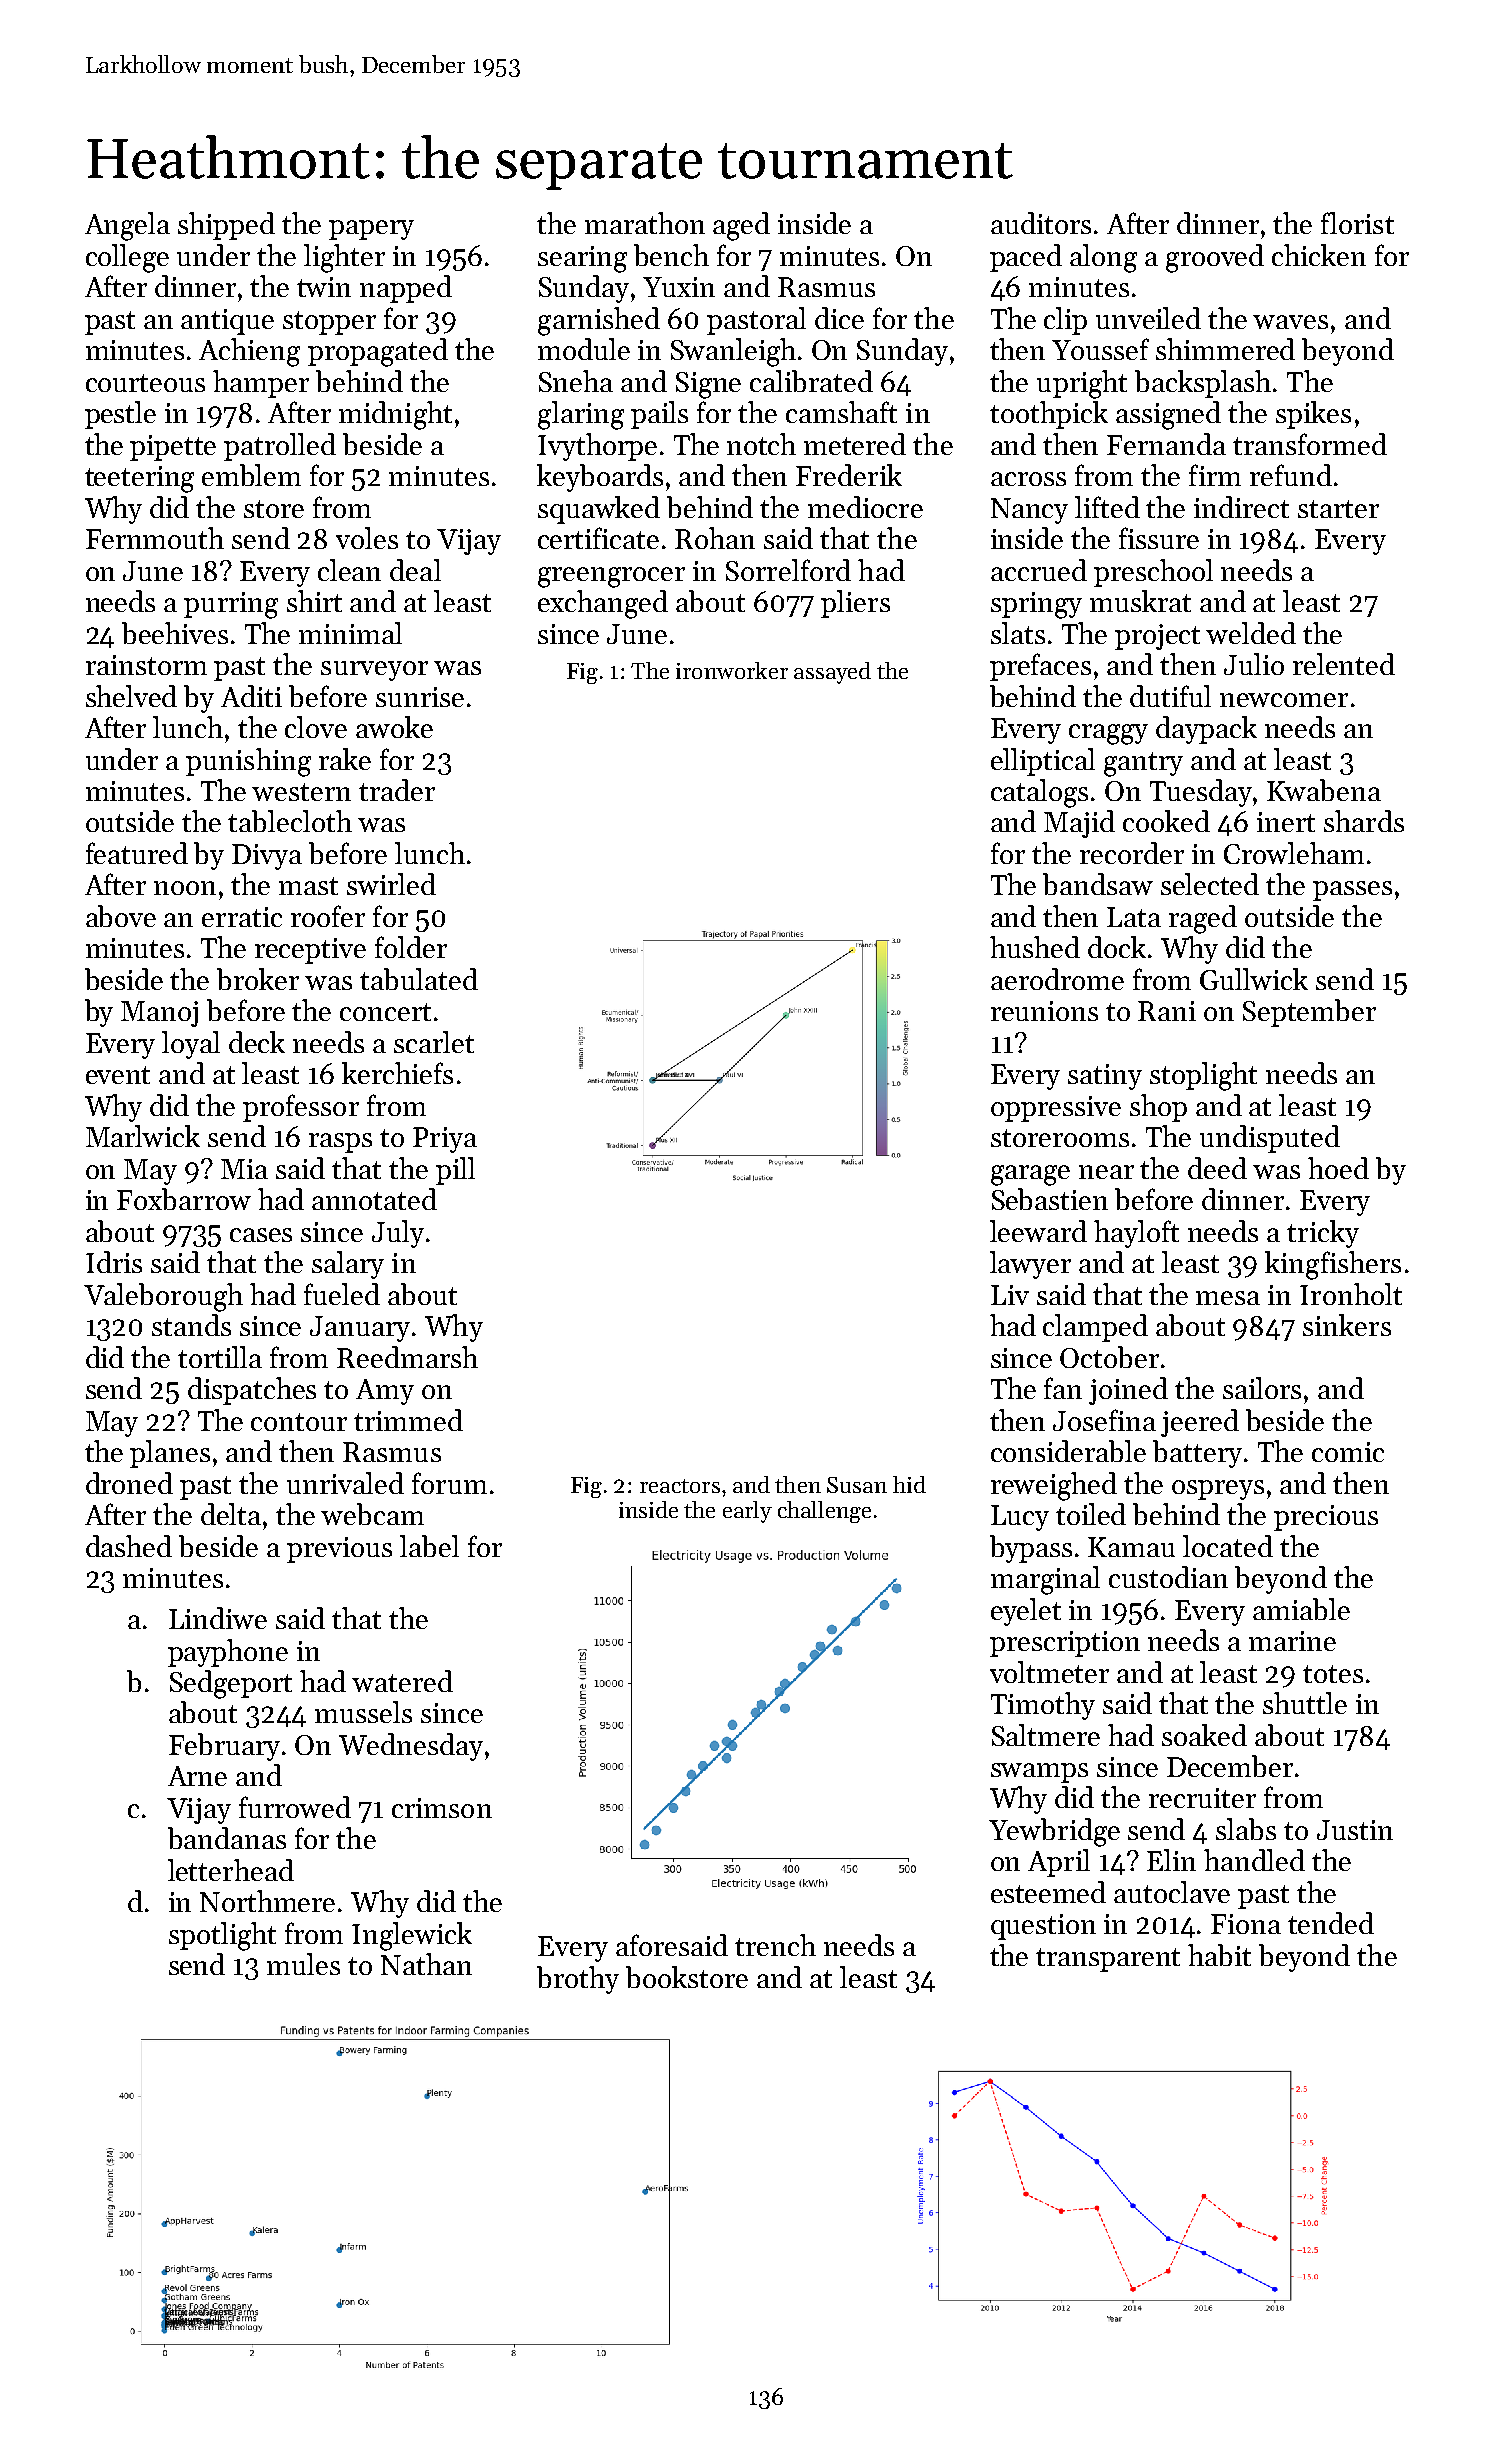  What do you see at coordinates (1010, 1295) in the screenshot?
I see `Liv` at bounding box center [1010, 1295].
